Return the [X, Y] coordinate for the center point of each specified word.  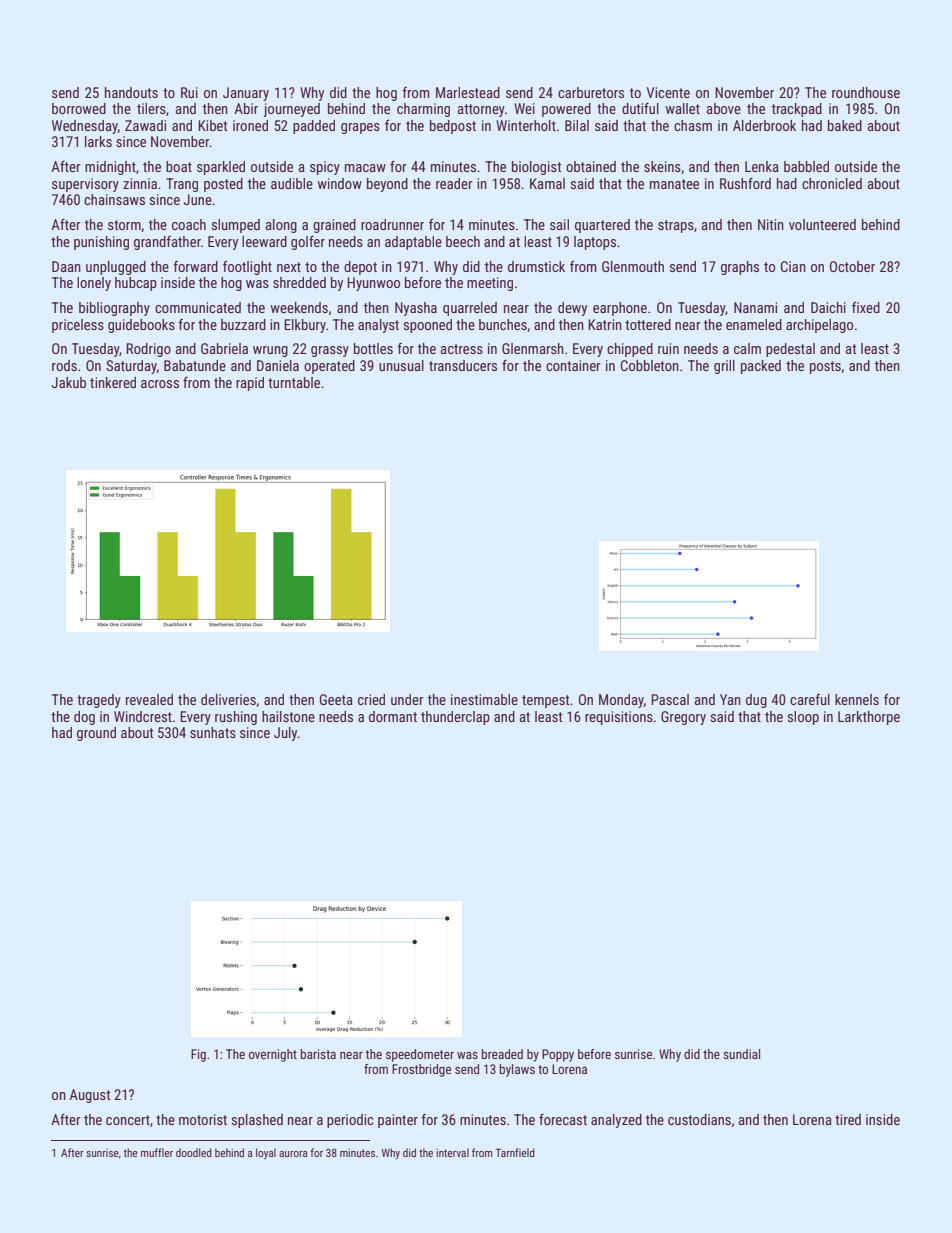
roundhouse [866, 92]
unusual [401, 365]
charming [423, 110]
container [573, 365]
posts [825, 367]
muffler [157, 1152]
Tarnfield [515, 1152]
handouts [131, 92]
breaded [502, 1054]
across [160, 384]
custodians [699, 1119]
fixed [866, 307]
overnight [273, 1055]
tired [848, 1119]
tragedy [99, 701]
